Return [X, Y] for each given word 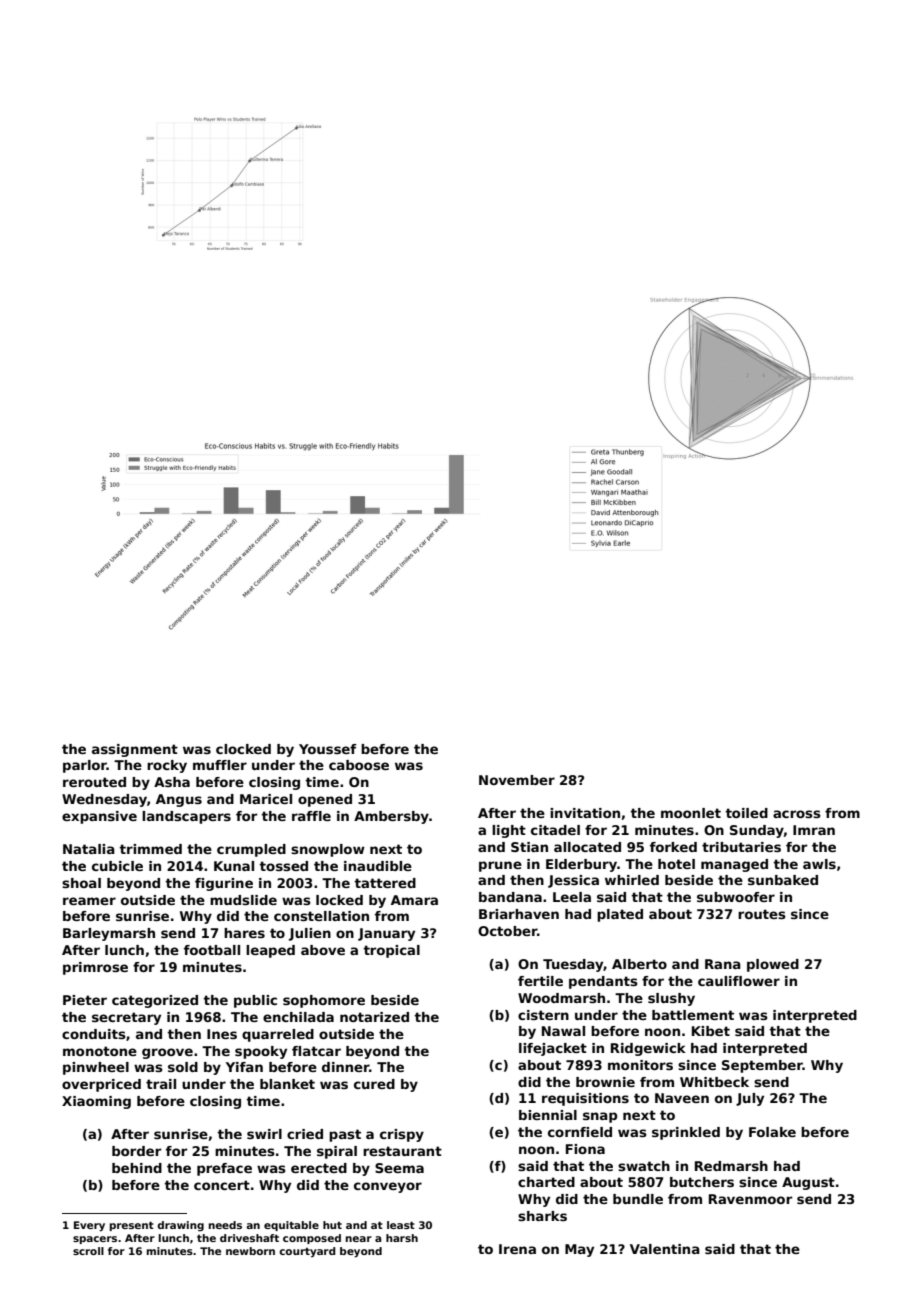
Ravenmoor [750, 1199]
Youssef [328, 749]
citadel [555, 830]
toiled [746, 813]
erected [319, 1168]
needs [225, 1225]
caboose [359, 765]
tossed [283, 866]
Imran [814, 830]
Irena [517, 1249]
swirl [264, 1134]
